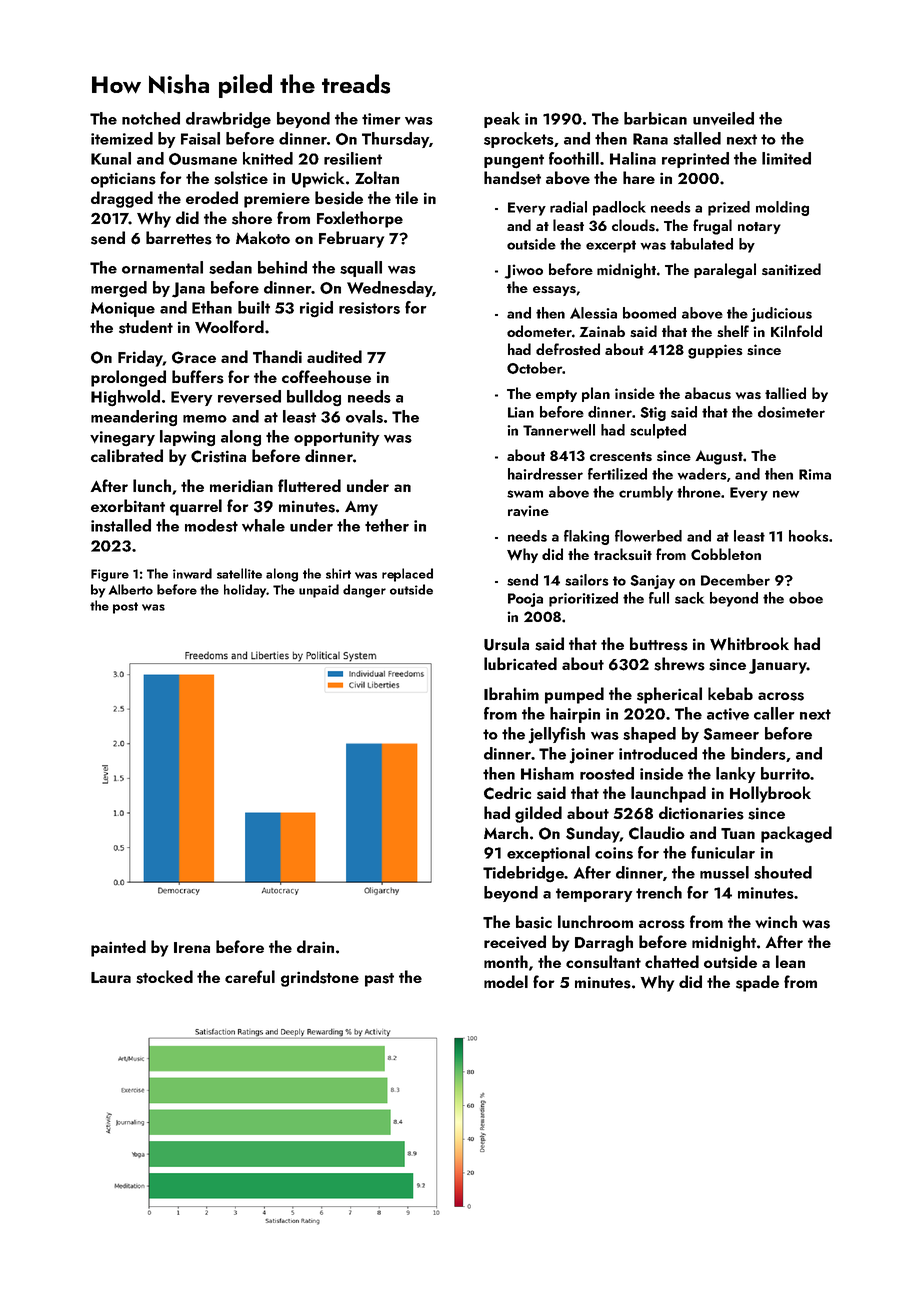 The image size is (924, 1314). Describe the element at coordinates (245, 591) in the screenshot. I see `holiday` at that location.
